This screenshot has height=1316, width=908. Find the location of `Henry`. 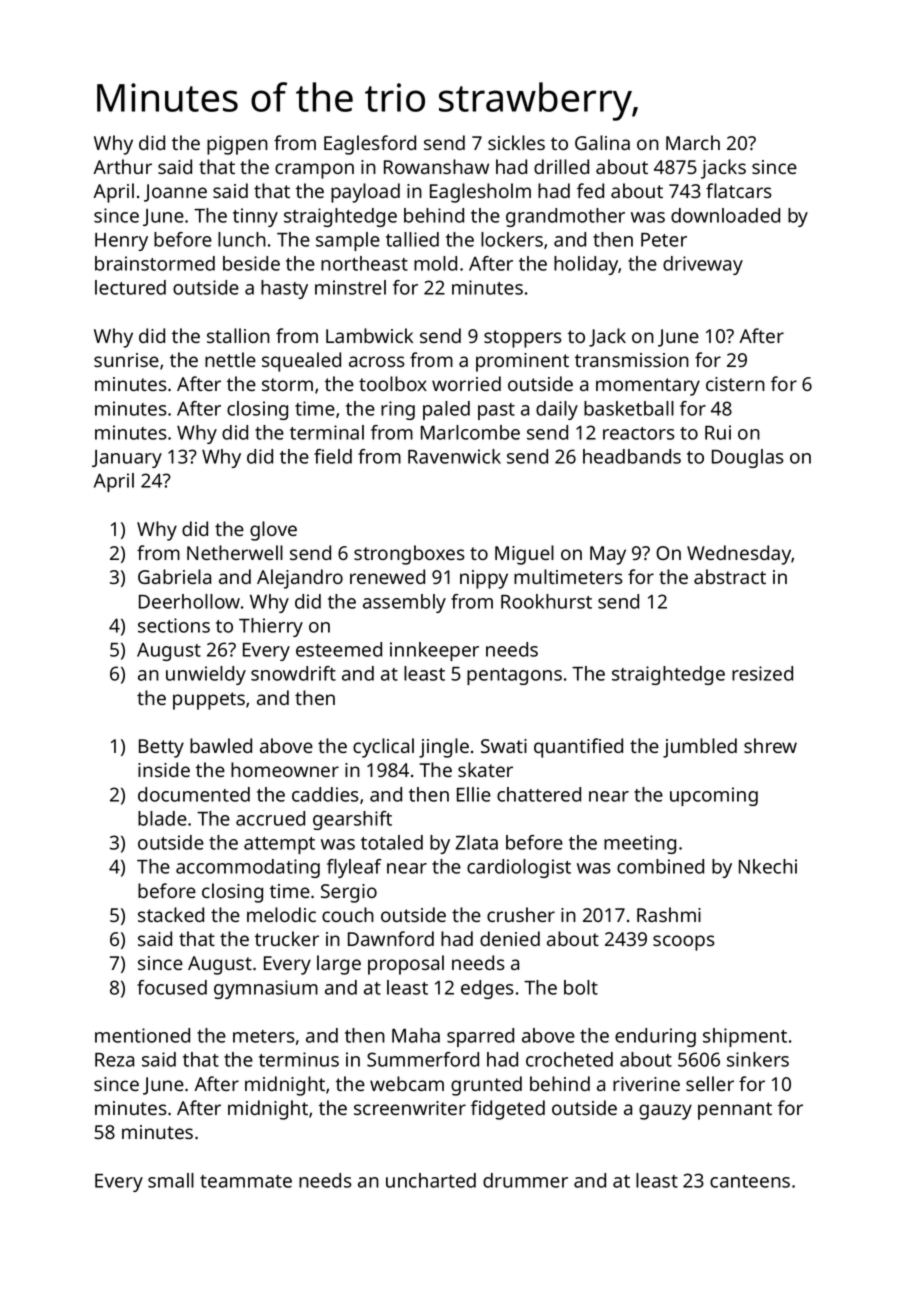

Henry is located at coordinates (121, 242).
